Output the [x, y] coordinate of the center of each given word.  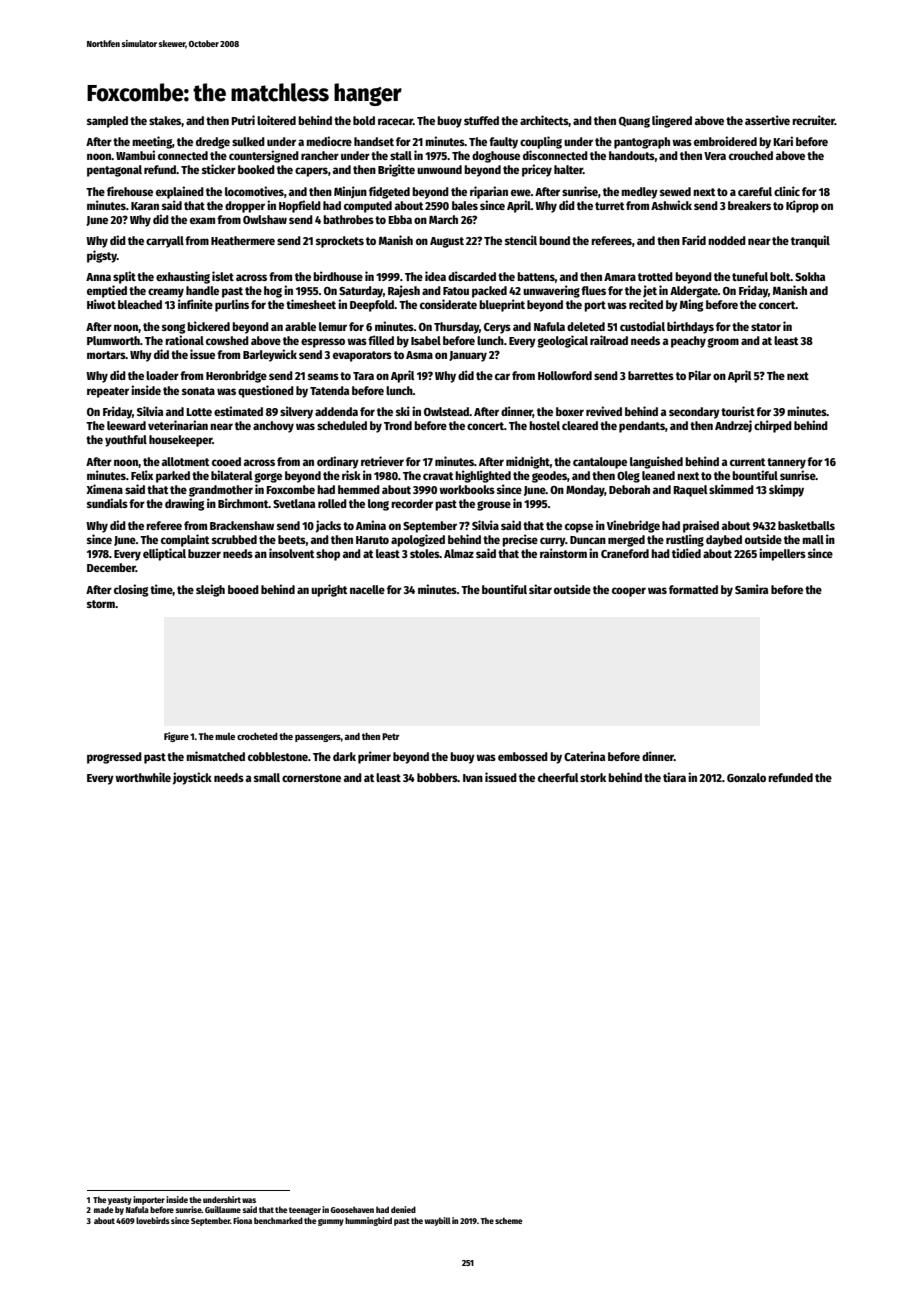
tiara [674, 777]
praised [701, 526]
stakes [165, 120]
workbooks [467, 489]
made [104, 1209]
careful [755, 191]
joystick [192, 778]
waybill [438, 1221]
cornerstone [311, 778]
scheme [509, 1220]
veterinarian [178, 425]
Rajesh [404, 291]
